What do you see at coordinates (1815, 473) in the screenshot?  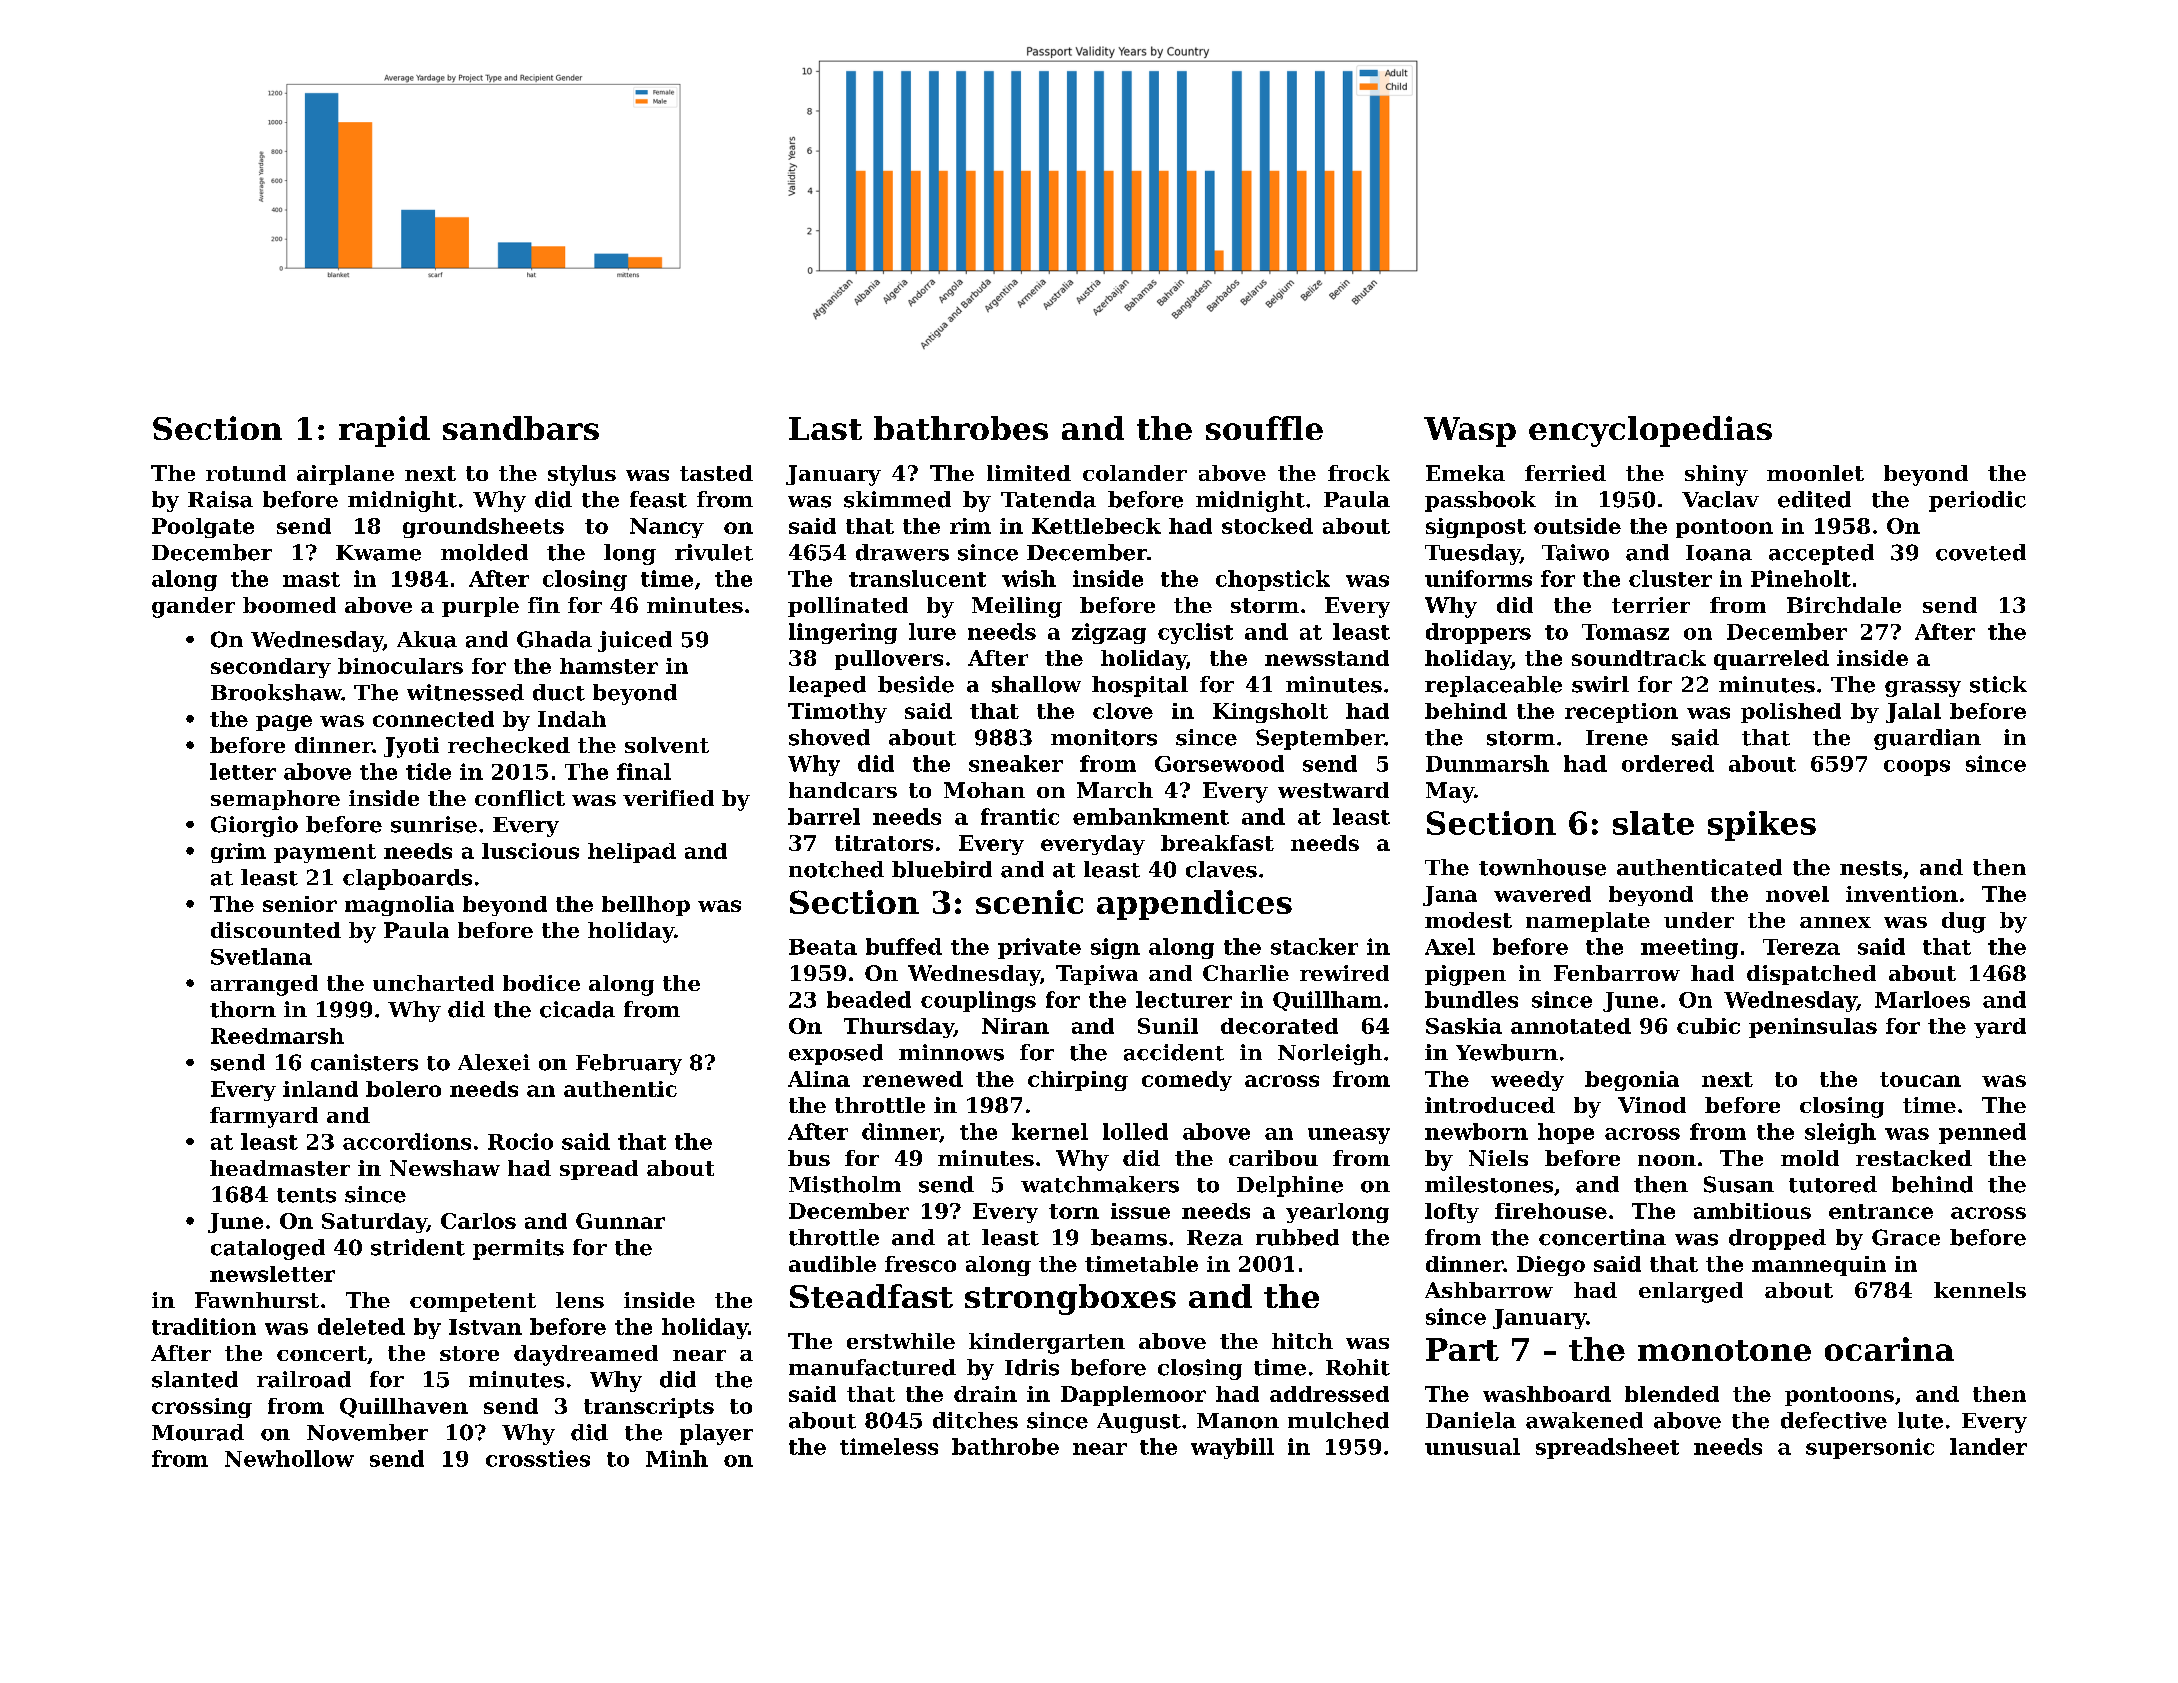 I see `moonlet` at bounding box center [1815, 473].
